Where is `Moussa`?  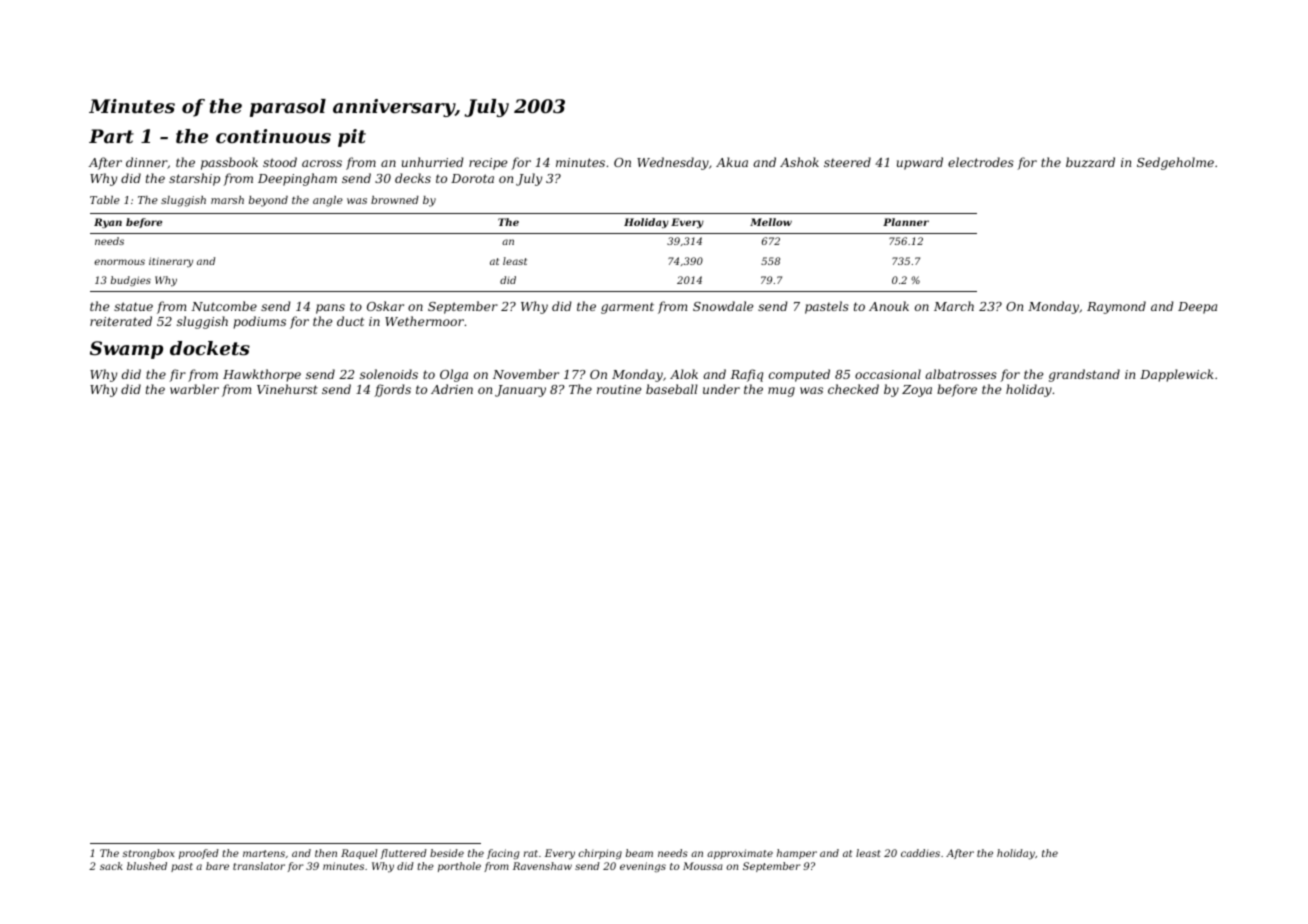 Moussa is located at coordinates (703, 866).
